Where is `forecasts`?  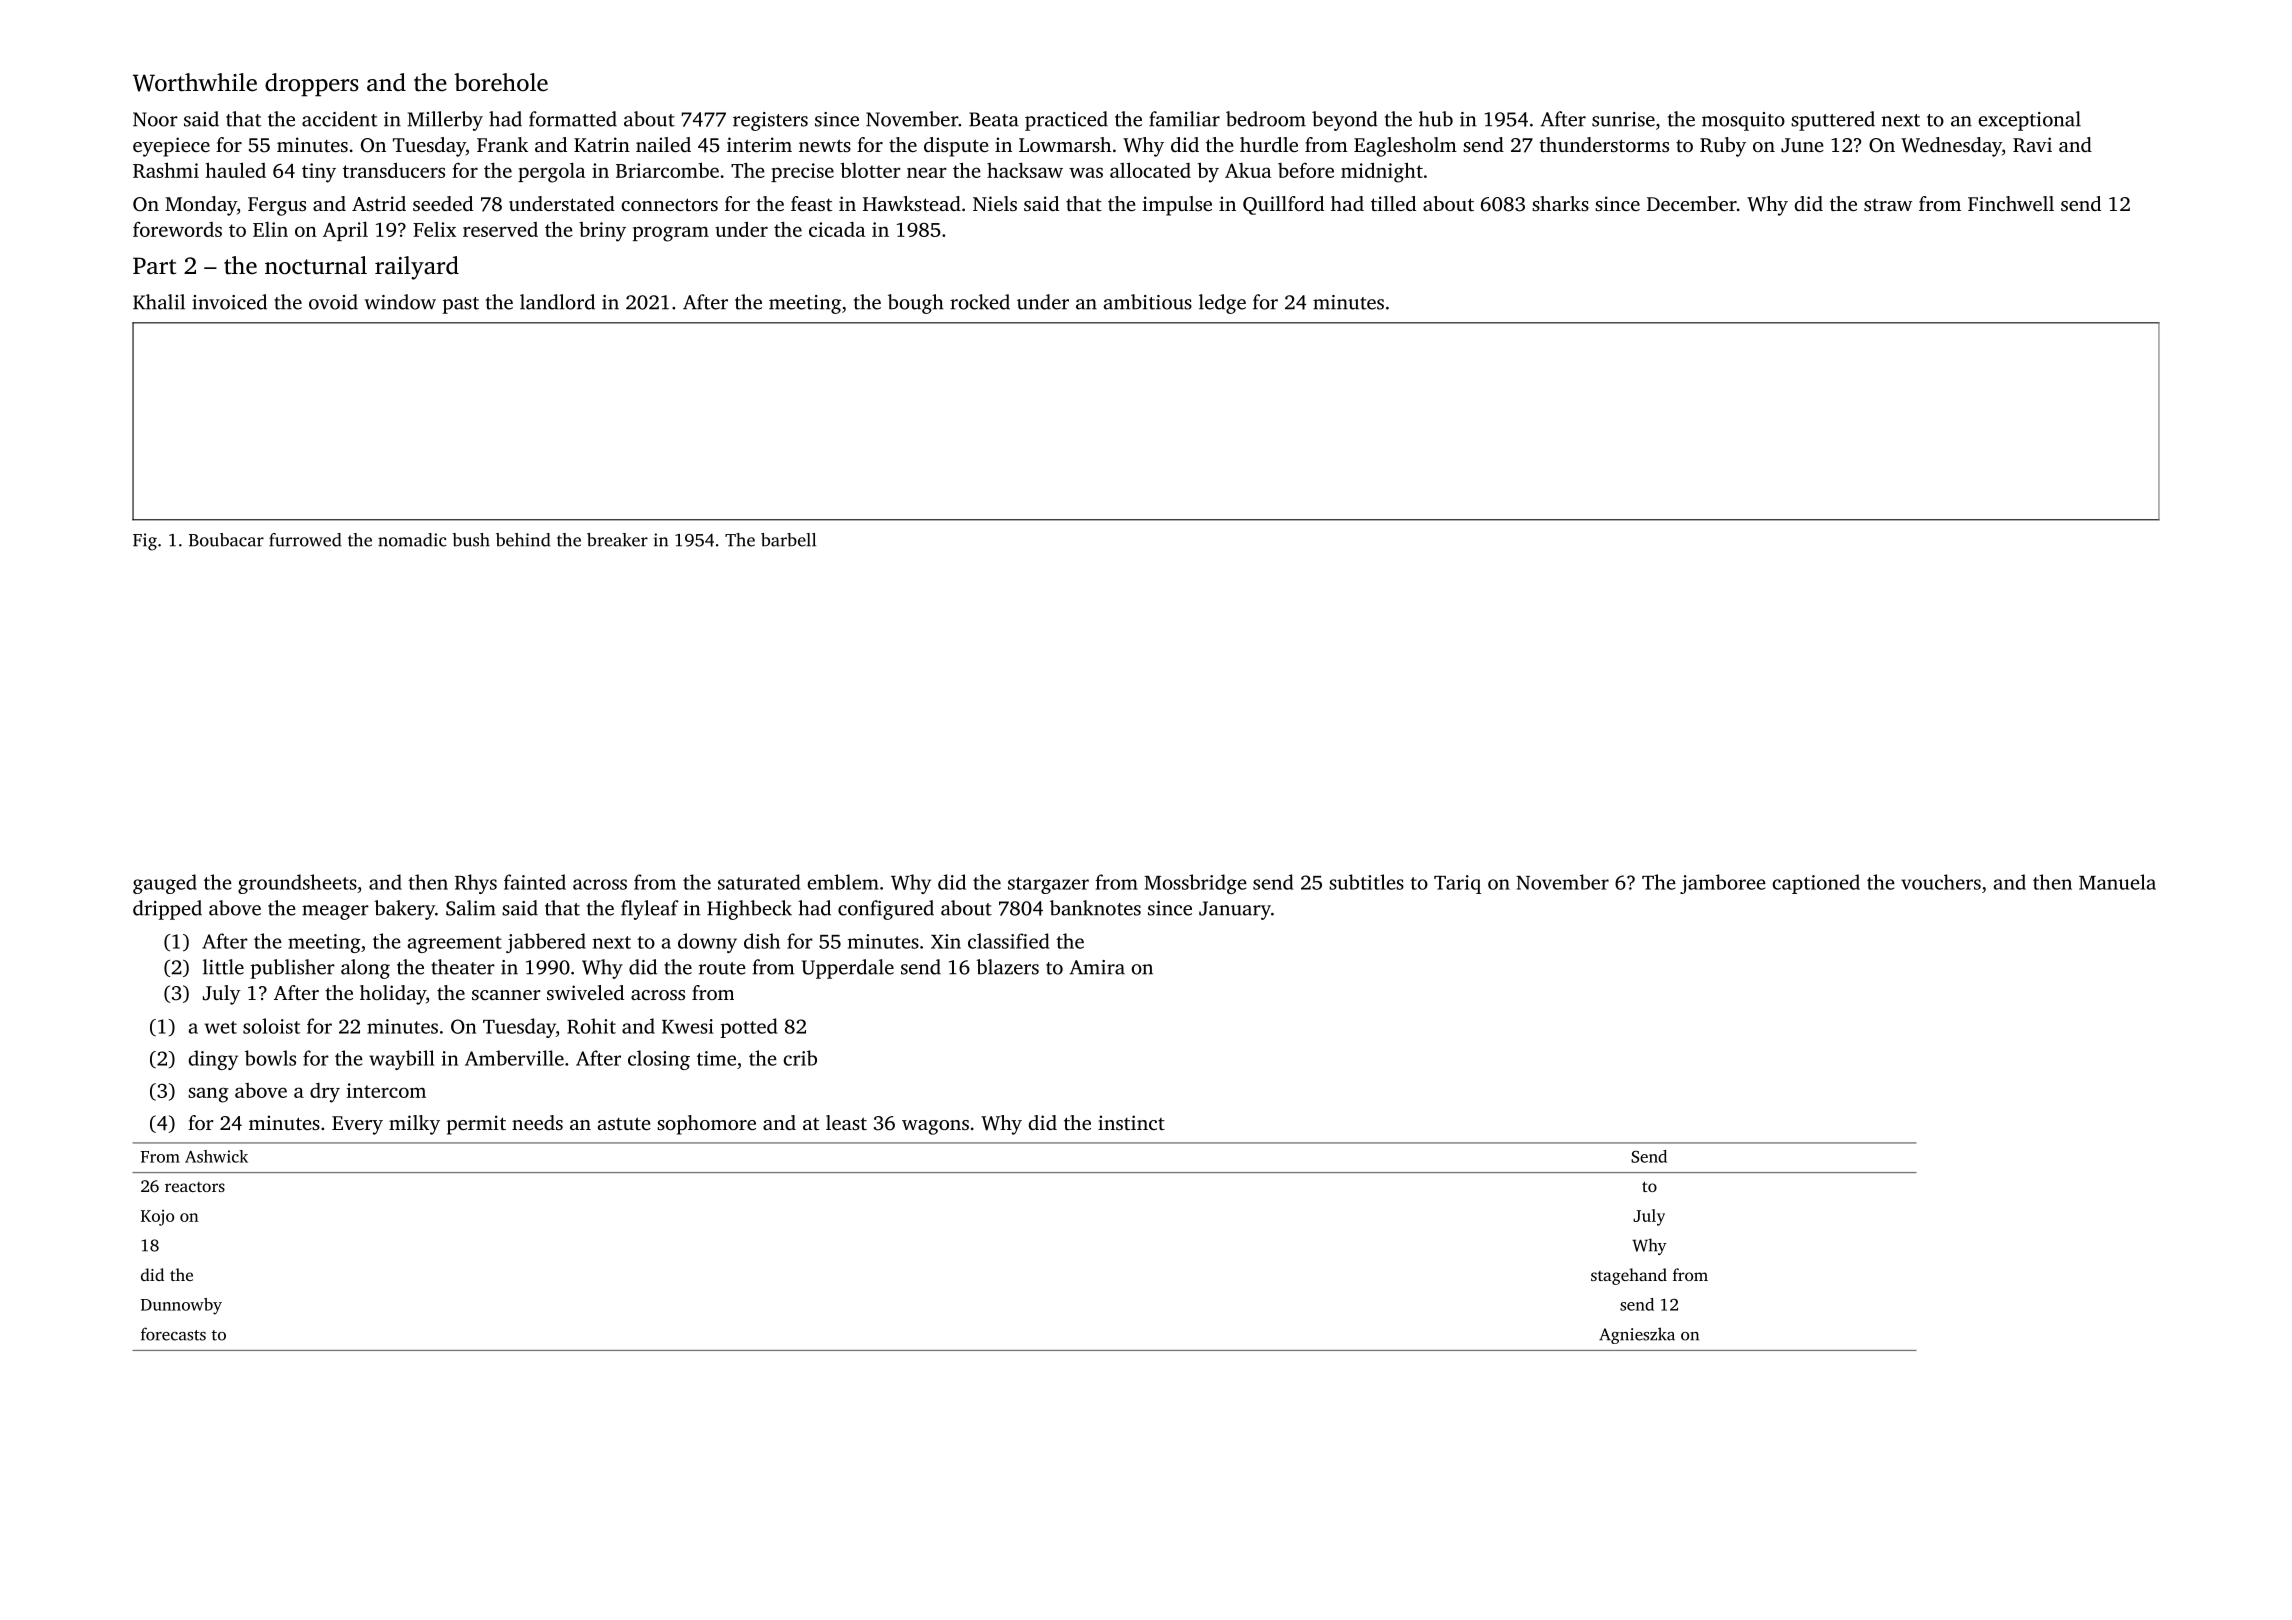 forecasts is located at coordinates (173, 1334).
